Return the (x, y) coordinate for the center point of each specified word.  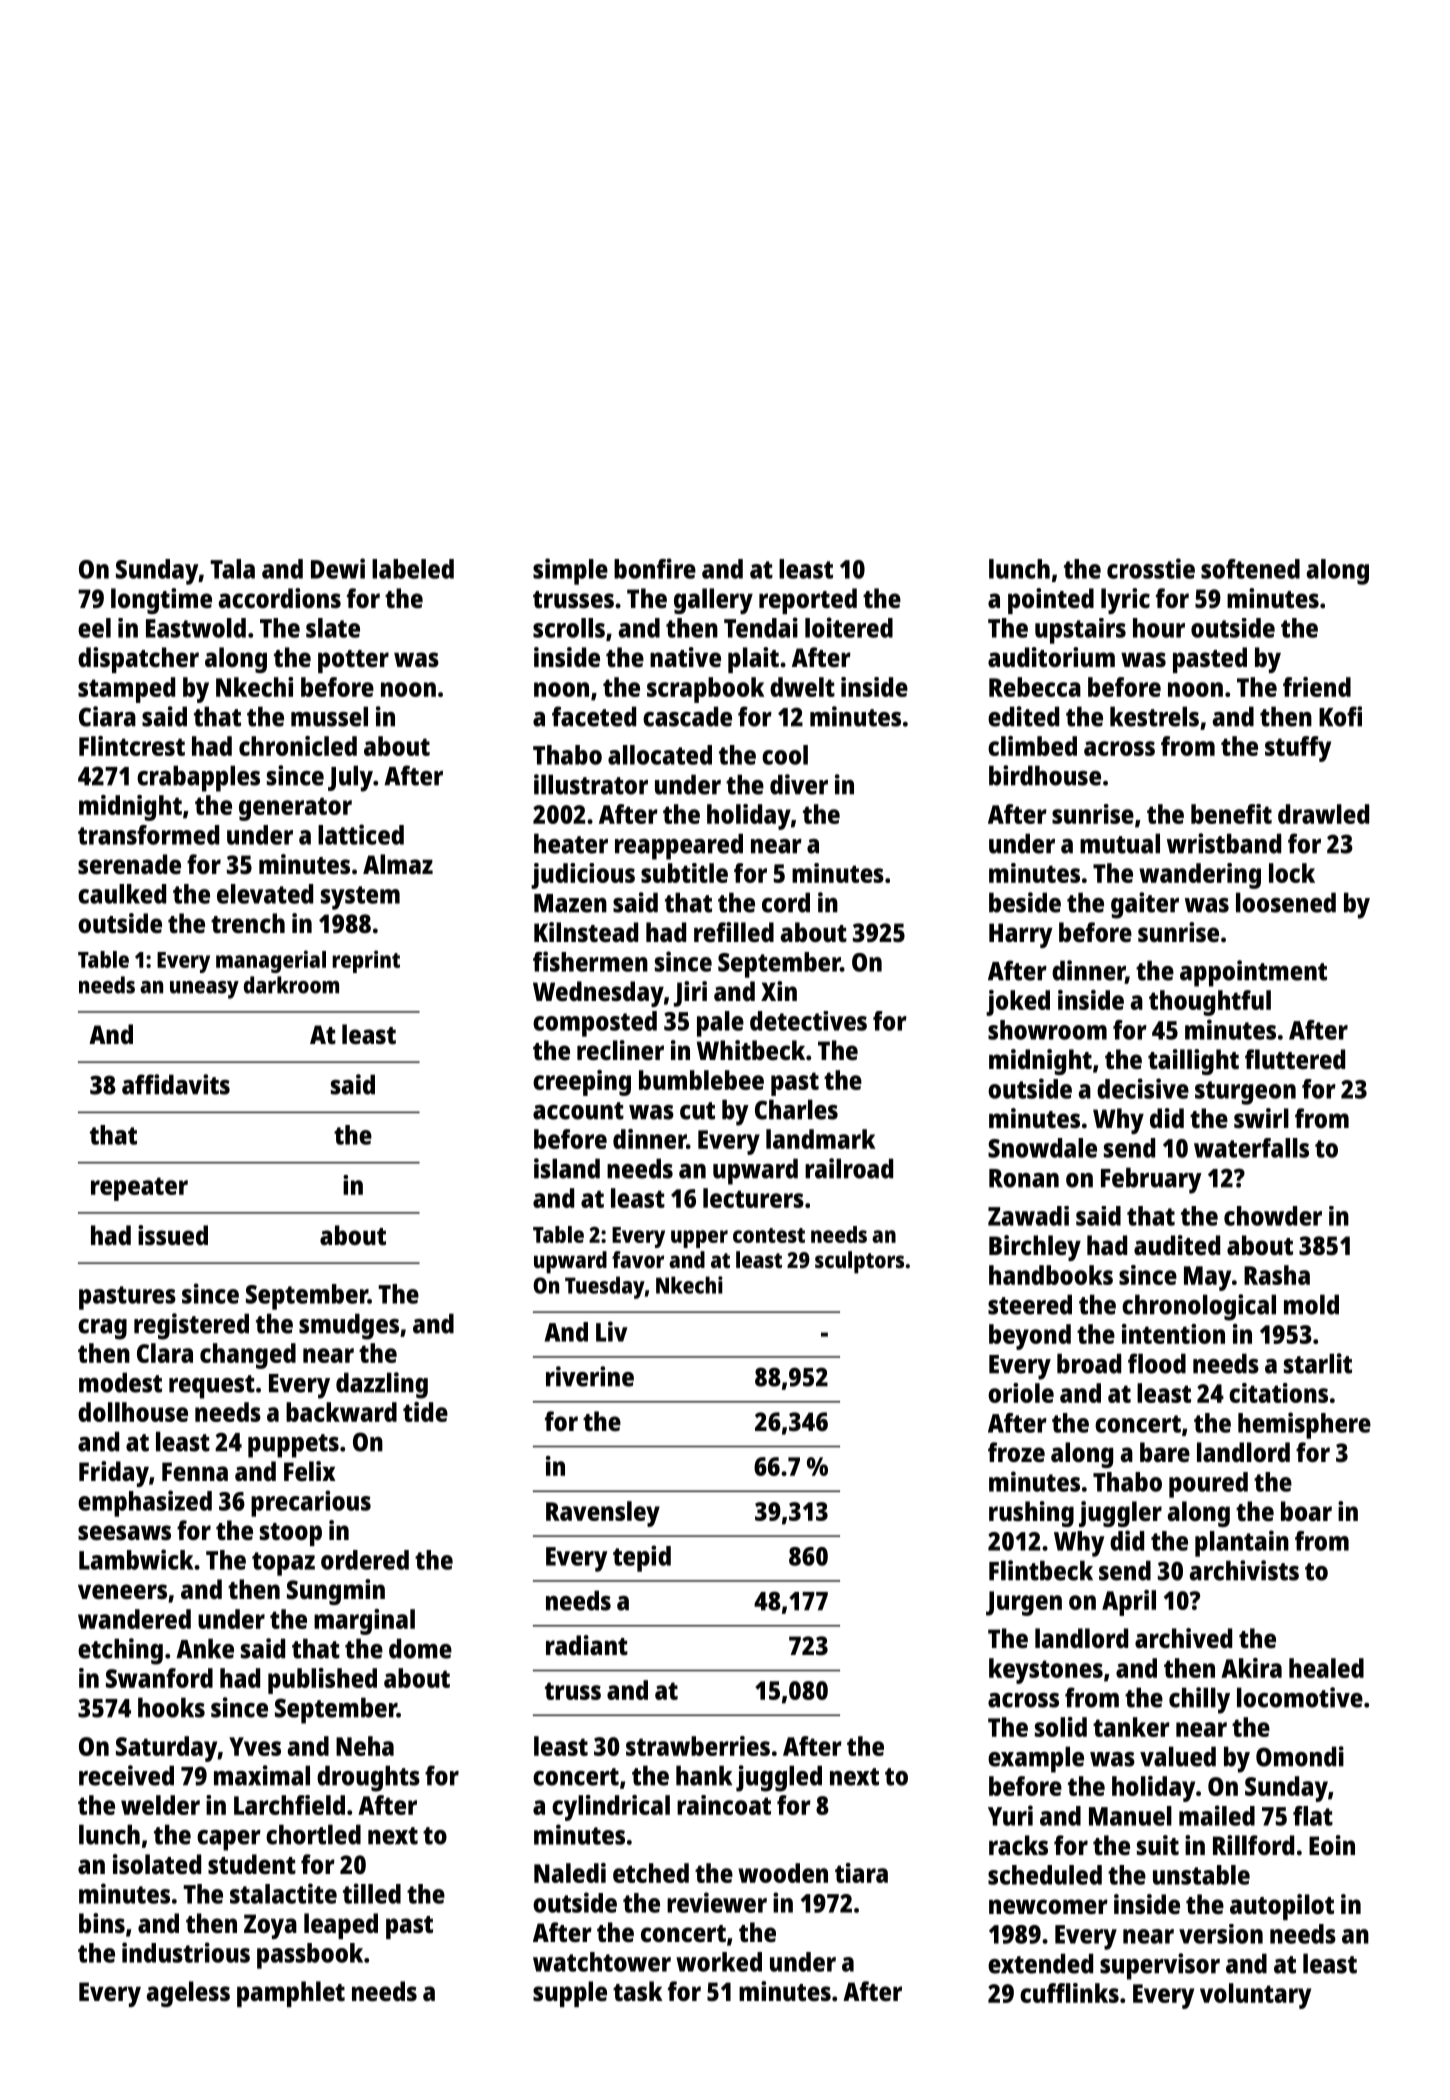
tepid (642, 1558)
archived (1183, 1638)
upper (699, 1239)
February (1151, 1180)
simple (570, 571)
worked (719, 1962)
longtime (161, 601)
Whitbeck (751, 1050)
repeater (139, 1189)
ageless (188, 1994)
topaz (283, 1564)
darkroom (291, 985)
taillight (1193, 1062)
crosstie (1151, 568)
